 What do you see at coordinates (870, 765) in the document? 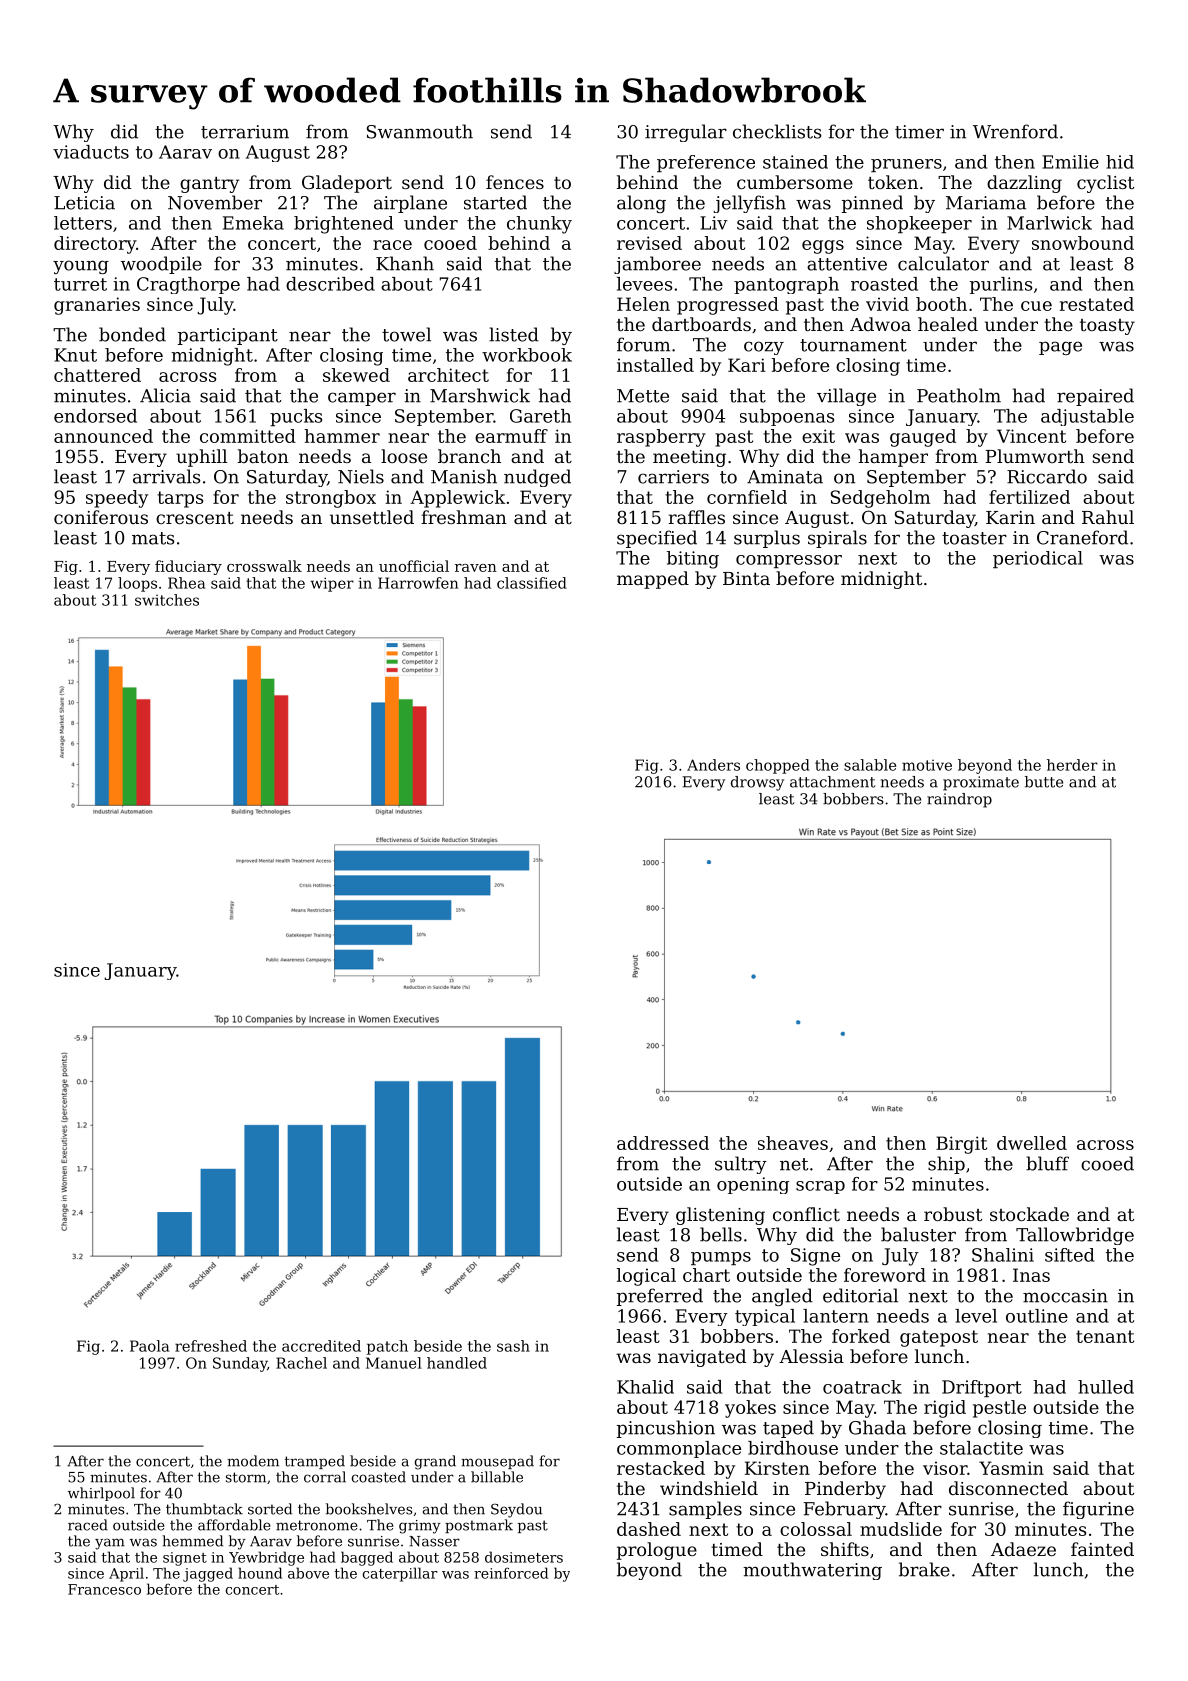
I see `salable` at bounding box center [870, 765].
